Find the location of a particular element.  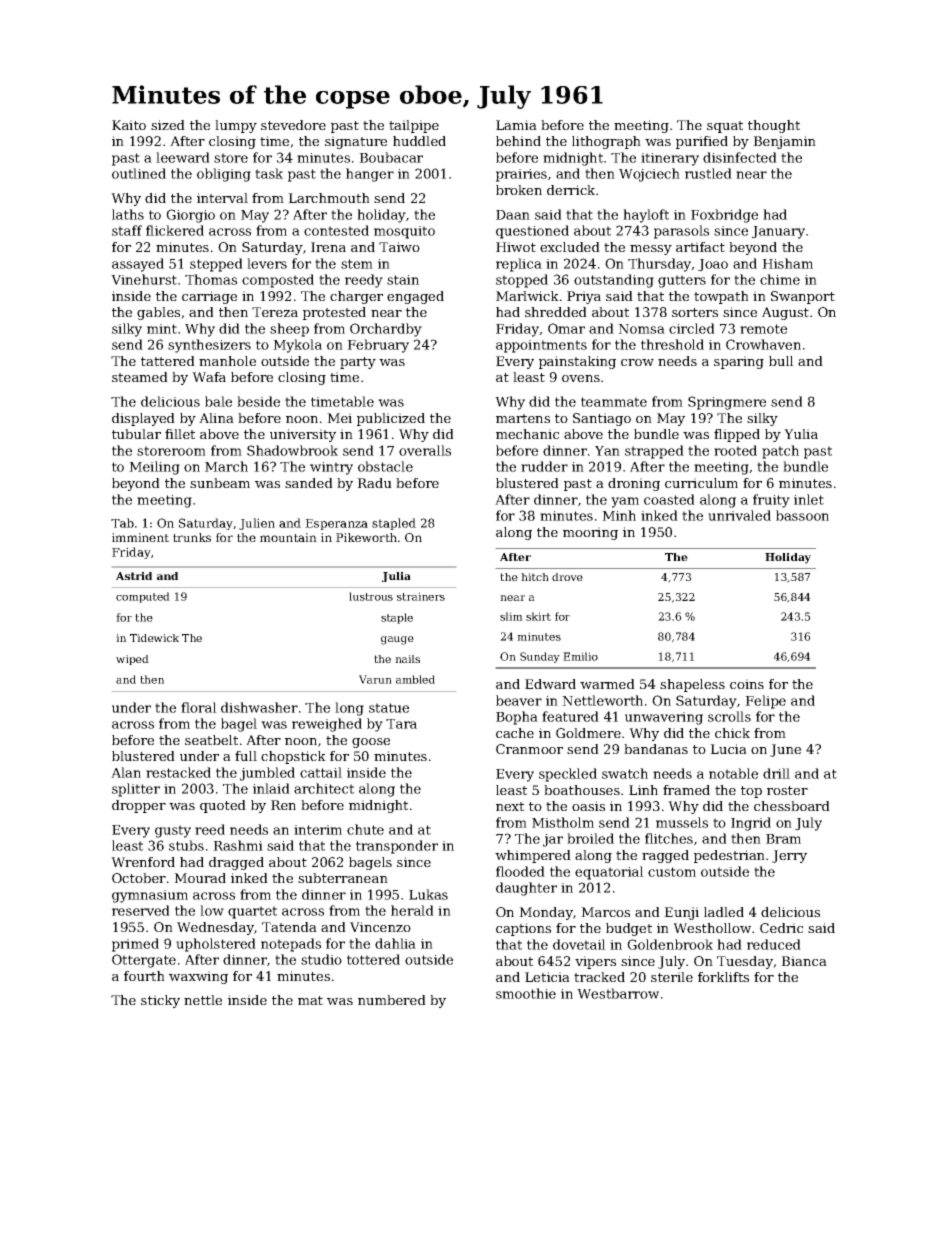

staff is located at coordinates (127, 230).
